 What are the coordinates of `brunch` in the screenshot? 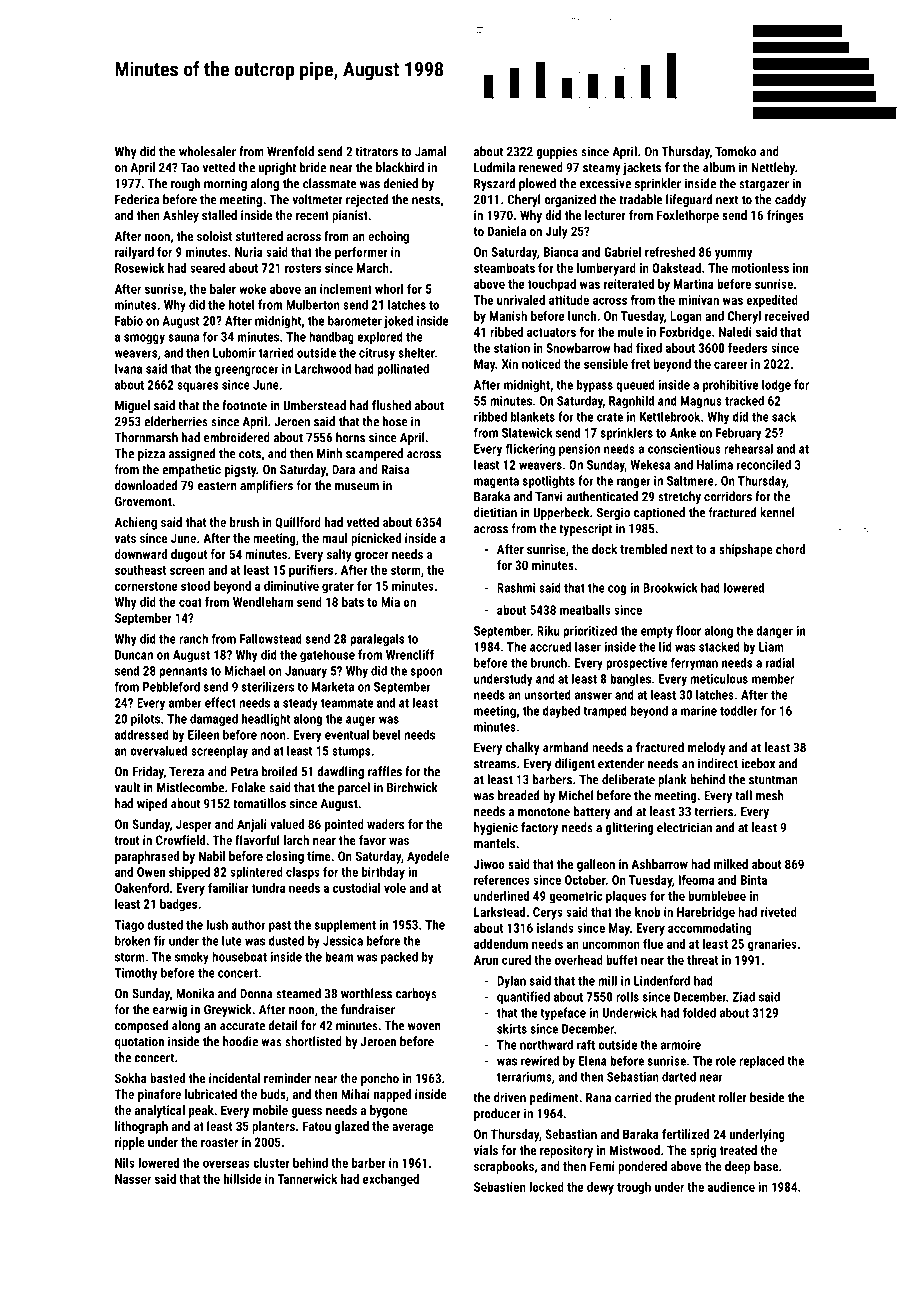 It's located at (549, 663).
